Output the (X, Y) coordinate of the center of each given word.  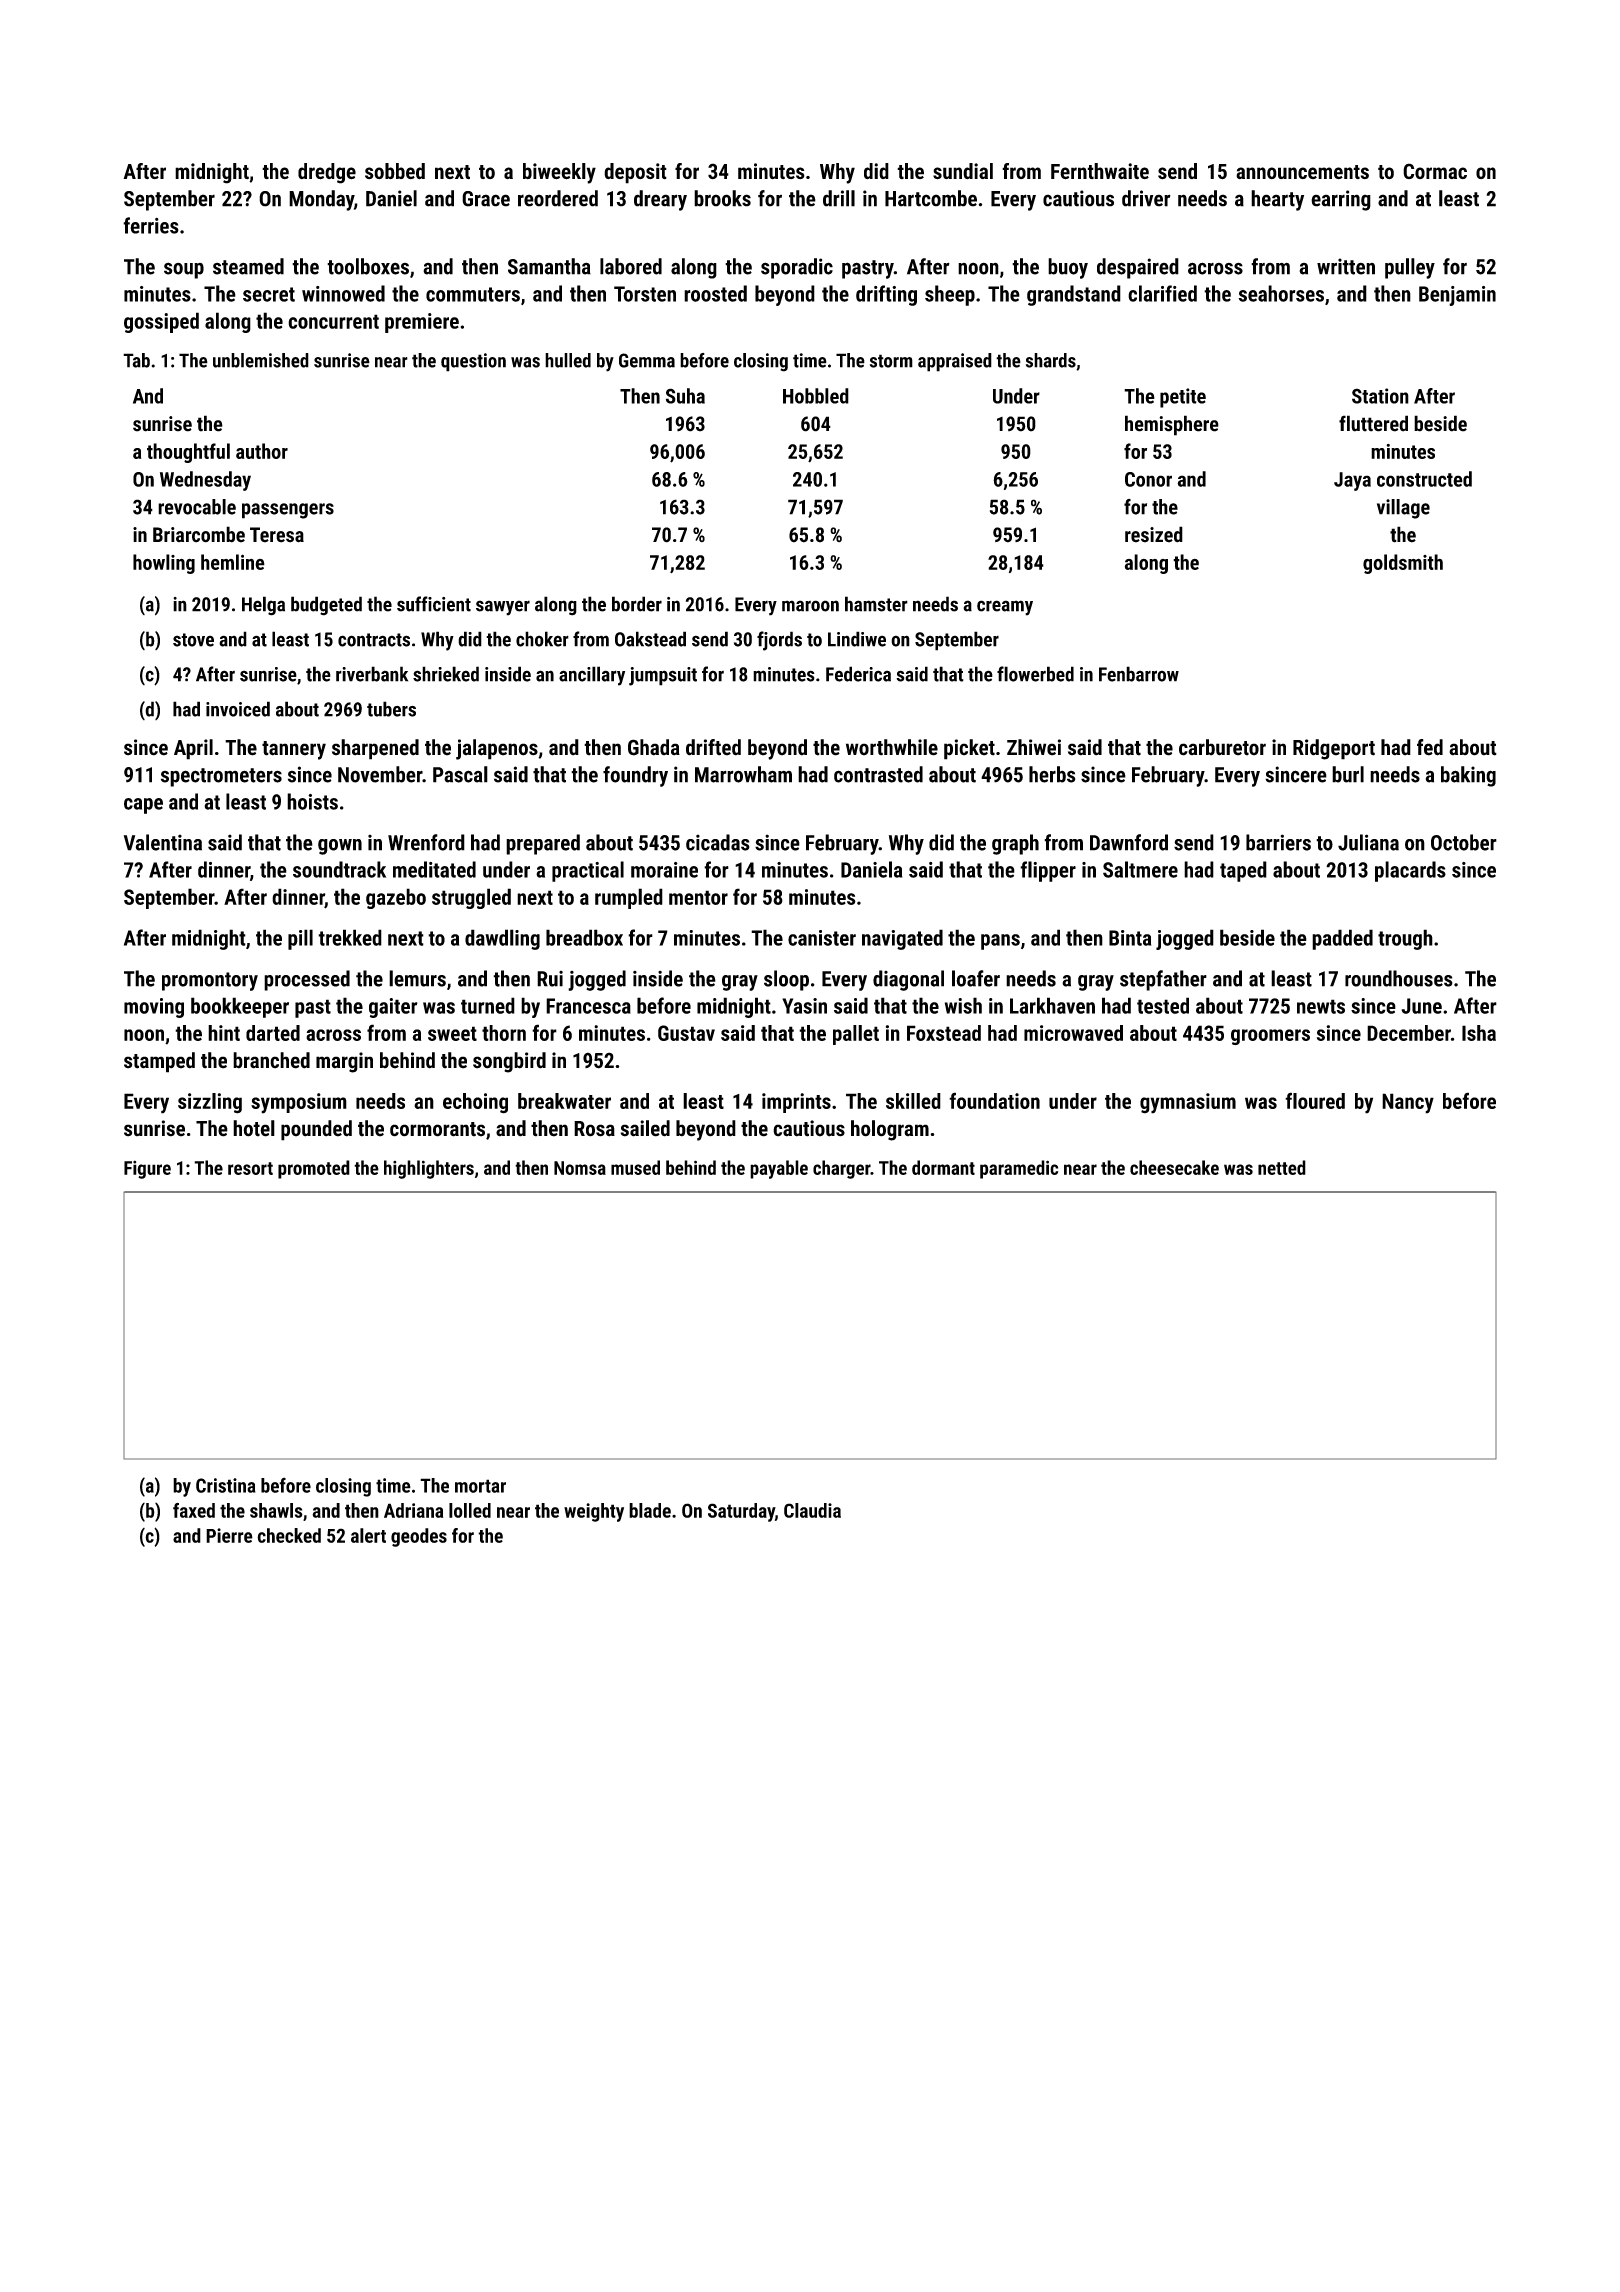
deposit (635, 173)
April (193, 749)
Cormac (1435, 171)
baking (1468, 776)
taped (1243, 871)
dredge (327, 173)
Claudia (812, 1510)
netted (1282, 1167)
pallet (856, 1035)
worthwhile (892, 747)
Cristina (226, 1485)
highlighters (429, 1169)
